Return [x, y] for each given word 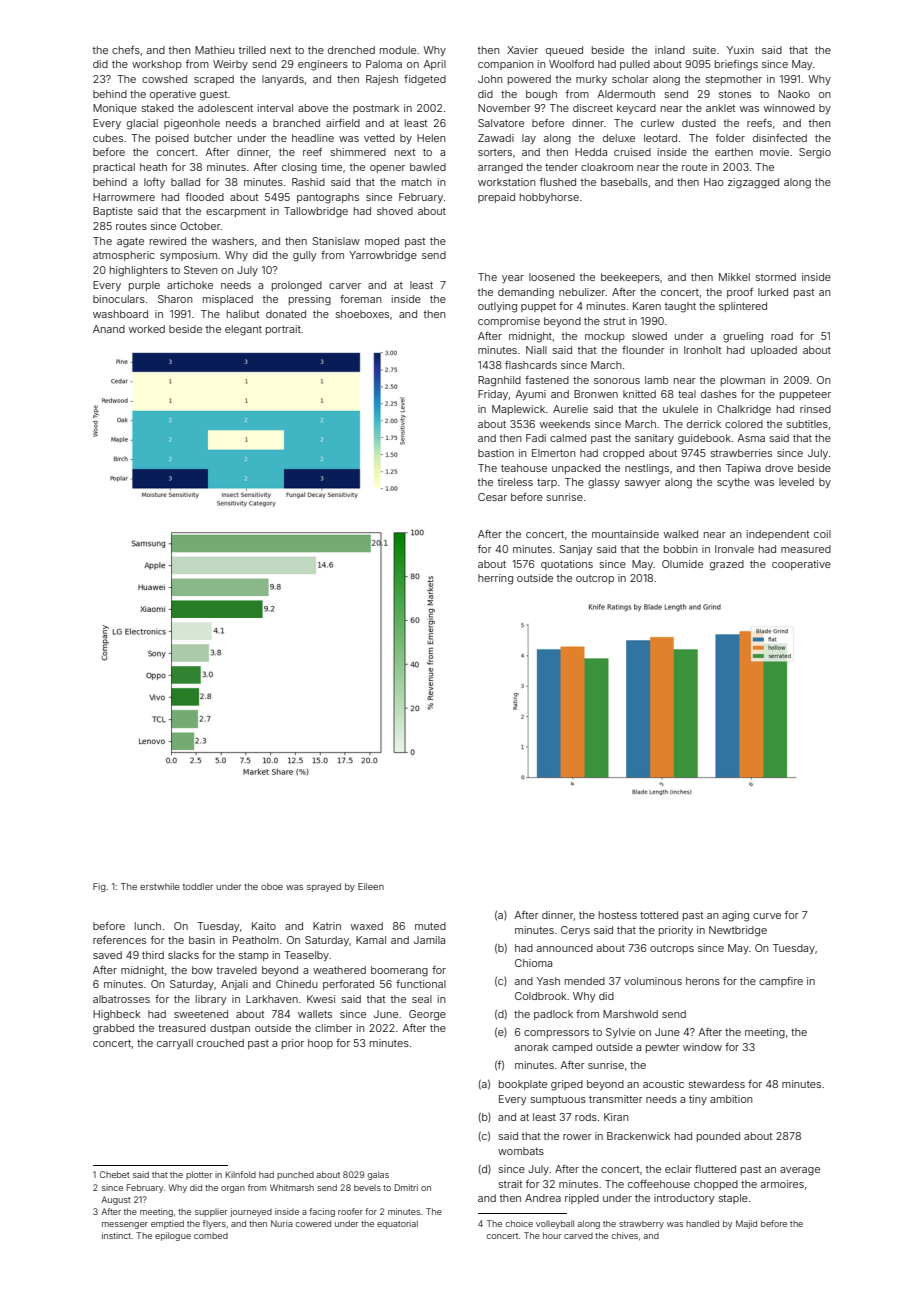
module [398, 50]
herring [495, 579]
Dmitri [406, 1187]
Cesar [492, 497]
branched [296, 123]
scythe [733, 483]
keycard [636, 109]
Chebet [115, 1174]
